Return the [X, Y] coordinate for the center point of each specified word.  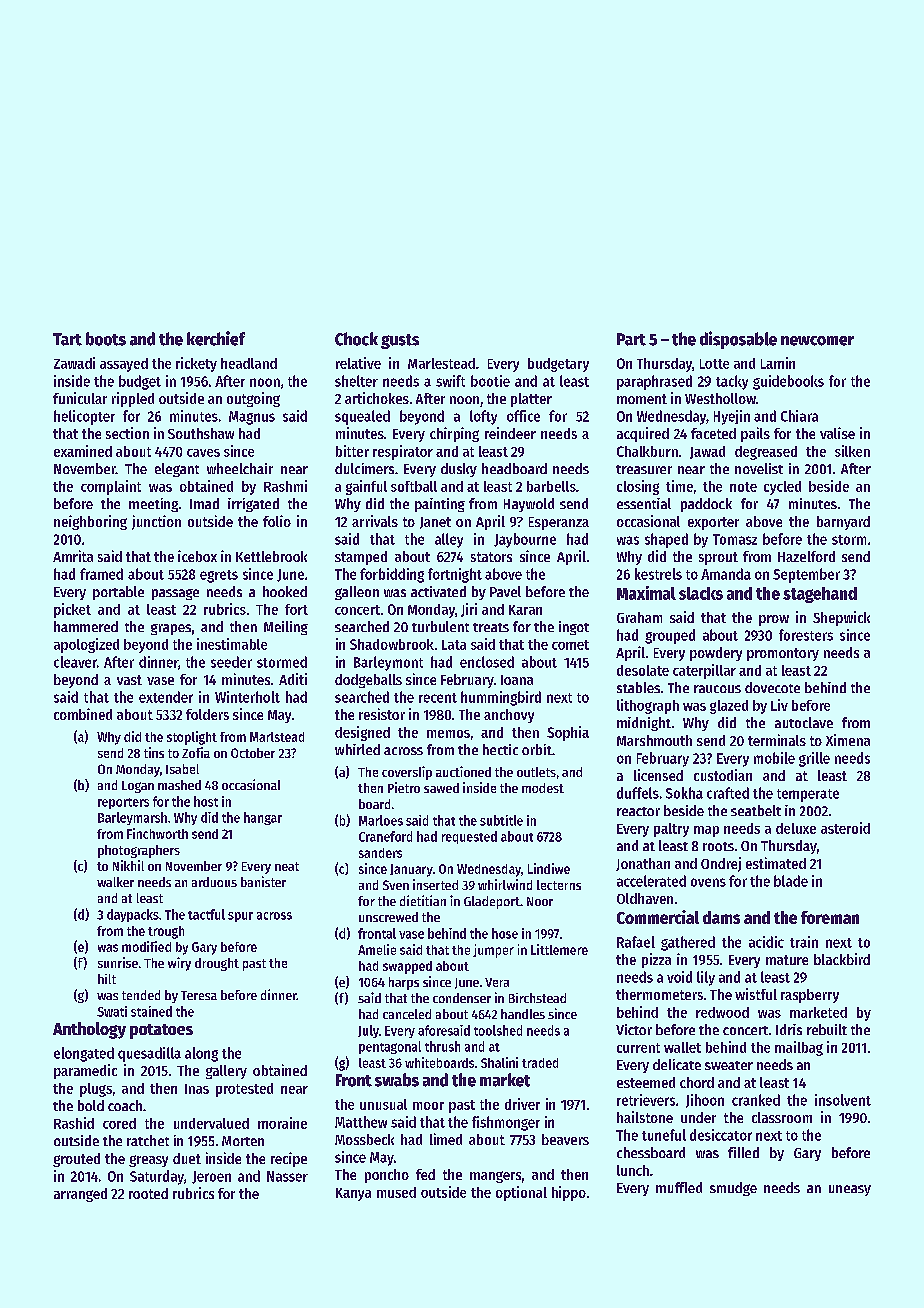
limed [446, 1139]
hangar [263, 818]
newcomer [817, 341]
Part [631, 339]
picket [72, 610]
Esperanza [559, 523]
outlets [536, 772]
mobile [774, 758]
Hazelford [806, 556]
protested [244, 1090]
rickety [196, 364]
